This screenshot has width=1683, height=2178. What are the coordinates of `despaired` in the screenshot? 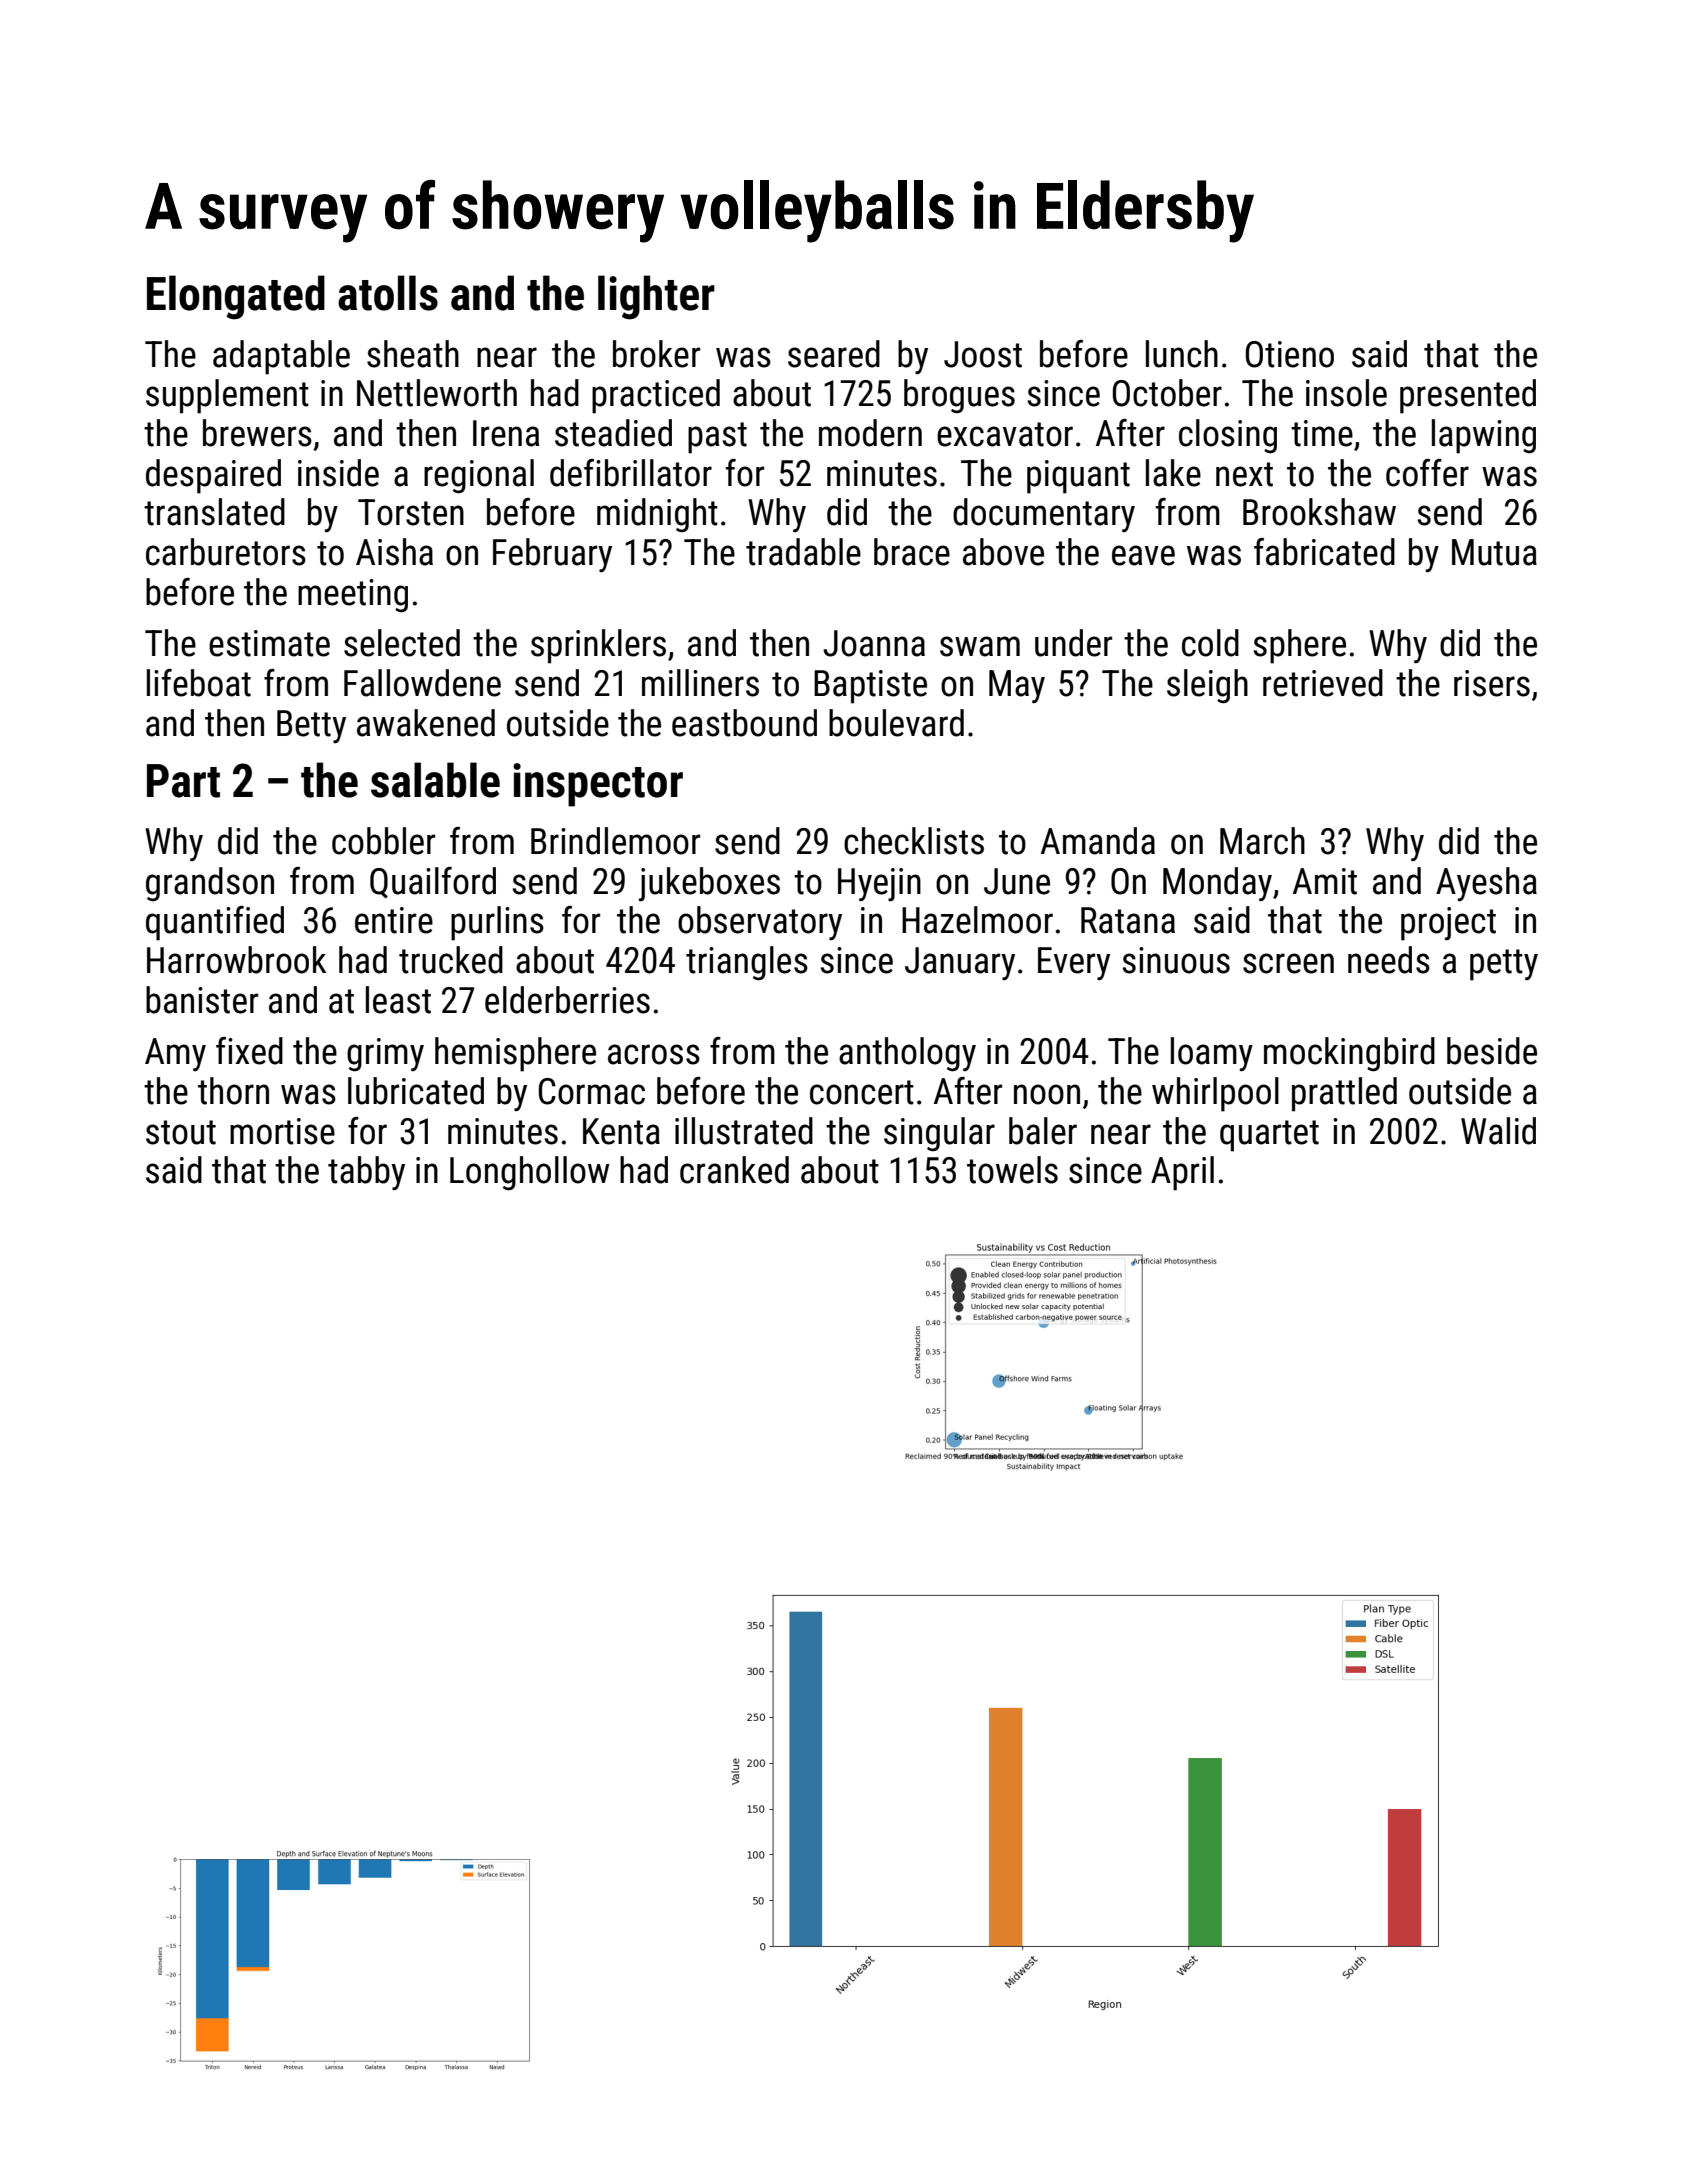 It's located at (213, 476).
